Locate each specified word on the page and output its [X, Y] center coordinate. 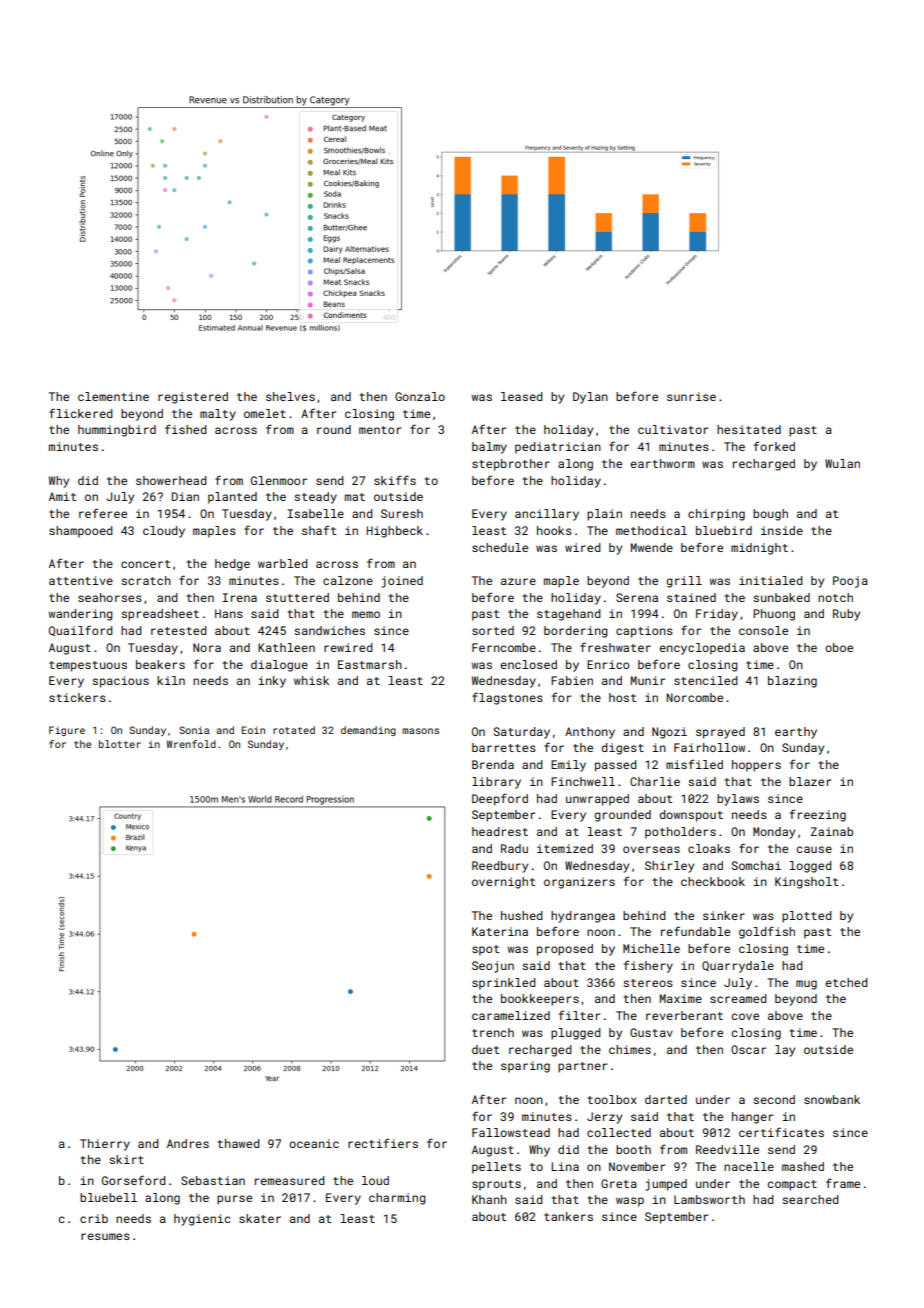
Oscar [748, 1049]
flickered [81, 413]
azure [518, 581]
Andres [188, 1143]
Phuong [774, 615]
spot [485, 950]
